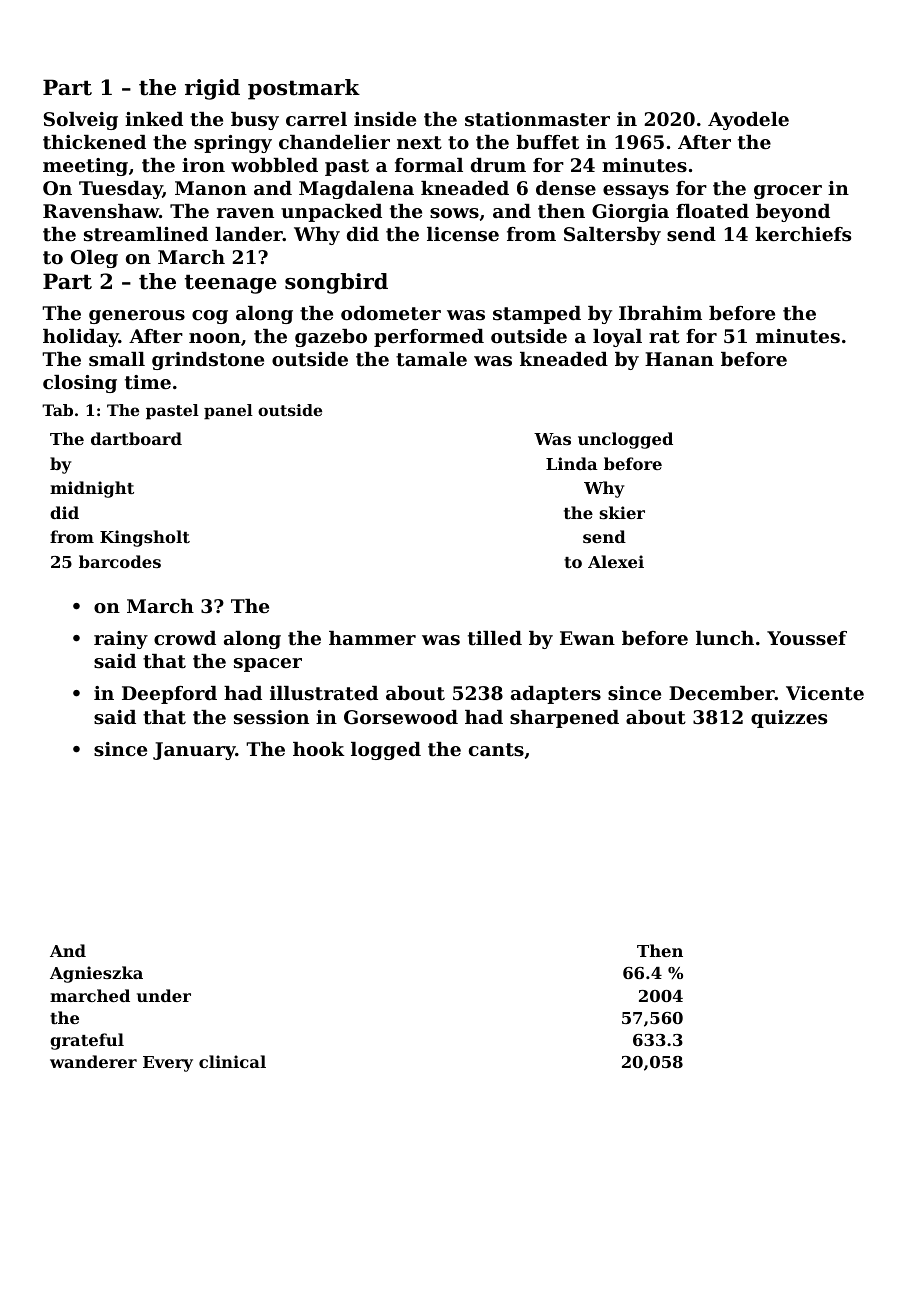  Describe the element at coordinates (232, 1061) in the screenshot. I see `clinical` at that location.
